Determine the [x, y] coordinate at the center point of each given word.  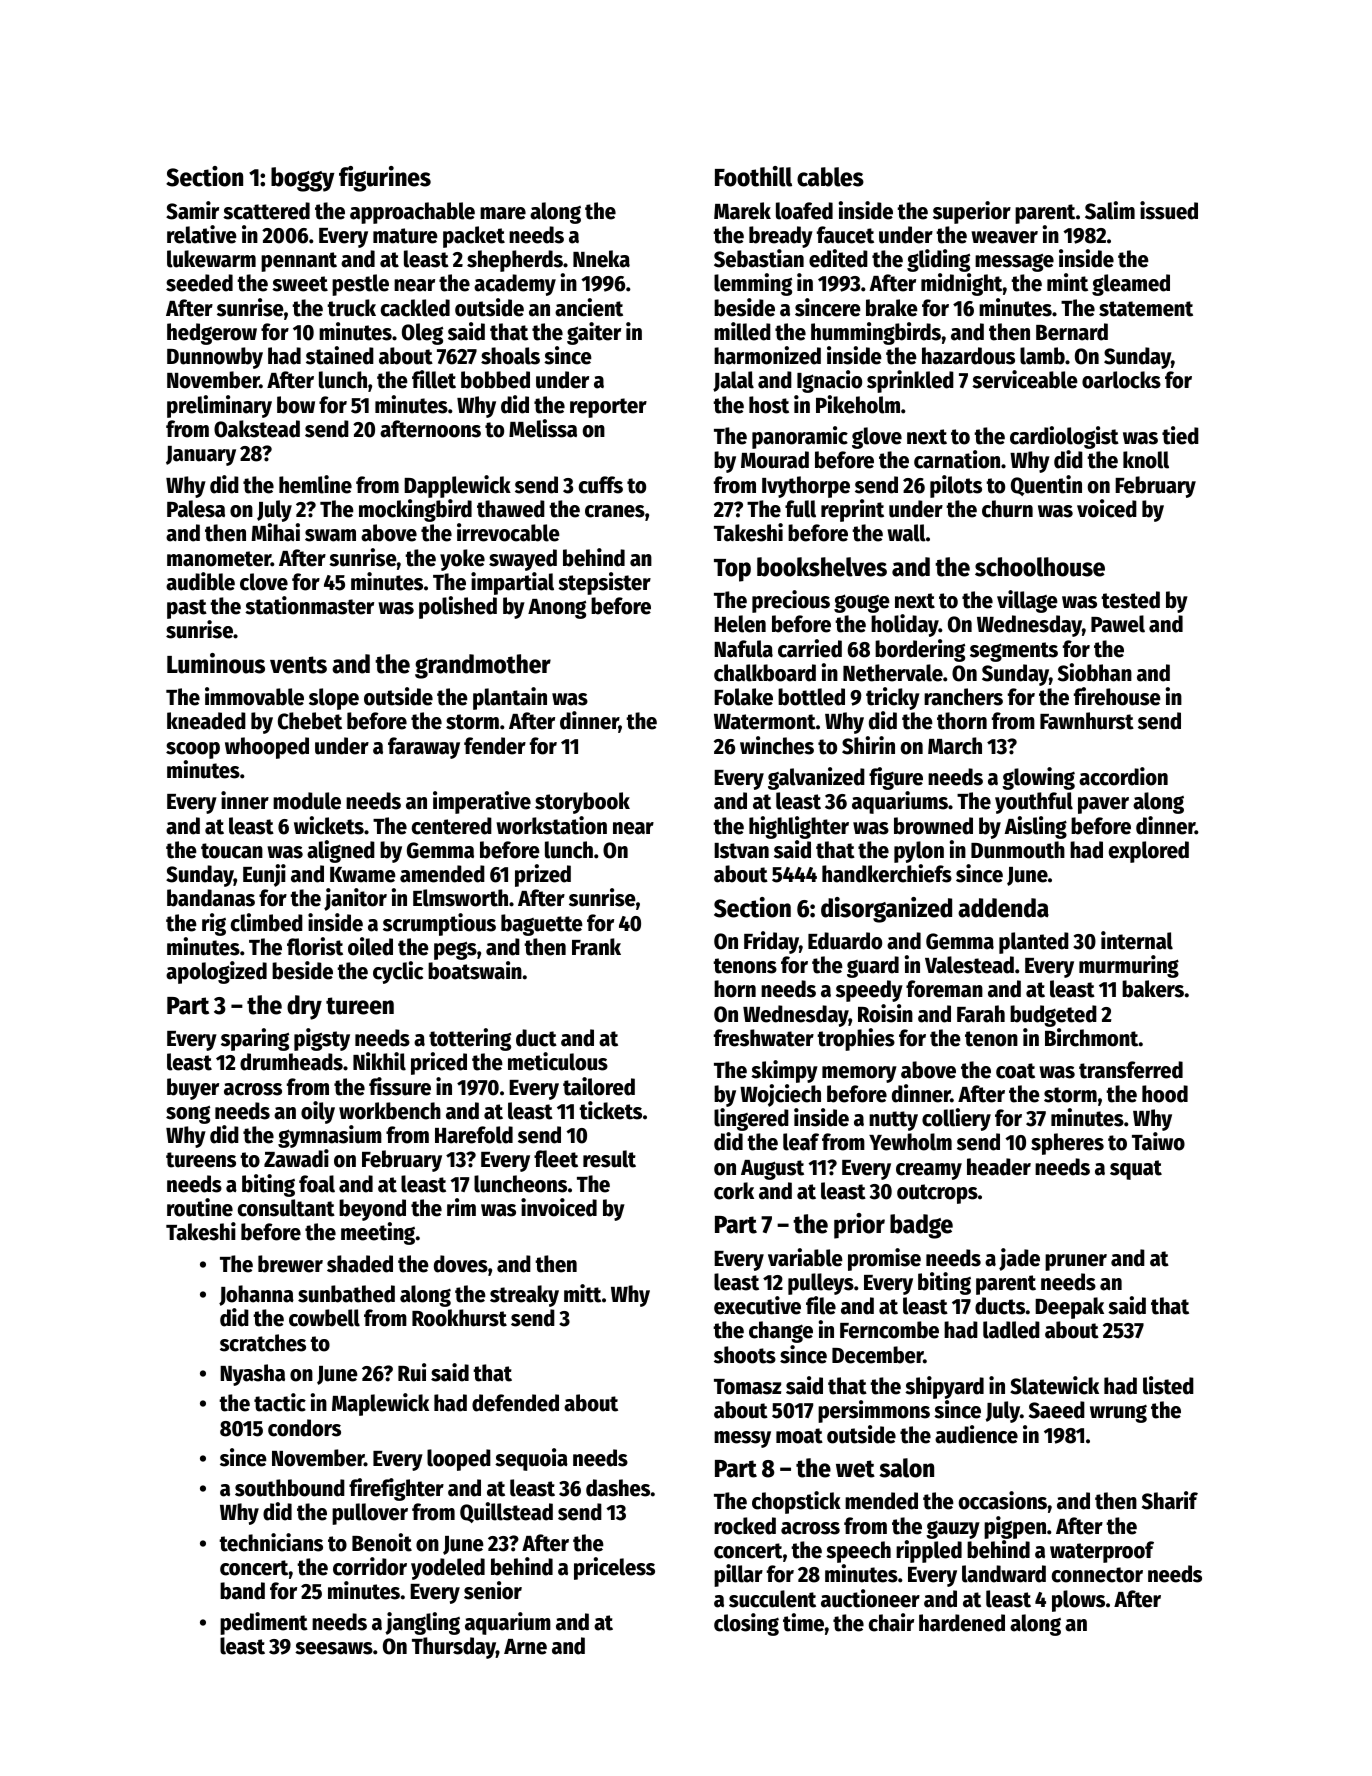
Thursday [454, 1648]
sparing [255, 1039]
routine [200, 1207]
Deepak [1069, 1308]
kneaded [206, 721]
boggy [303, 179]
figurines [385, 179]
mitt [582, 1293]
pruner [1076, 1262]
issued [1169, 210]
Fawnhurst [1087, 721]
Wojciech [780, 1095]
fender [495, 746]
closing [746, 1624]
